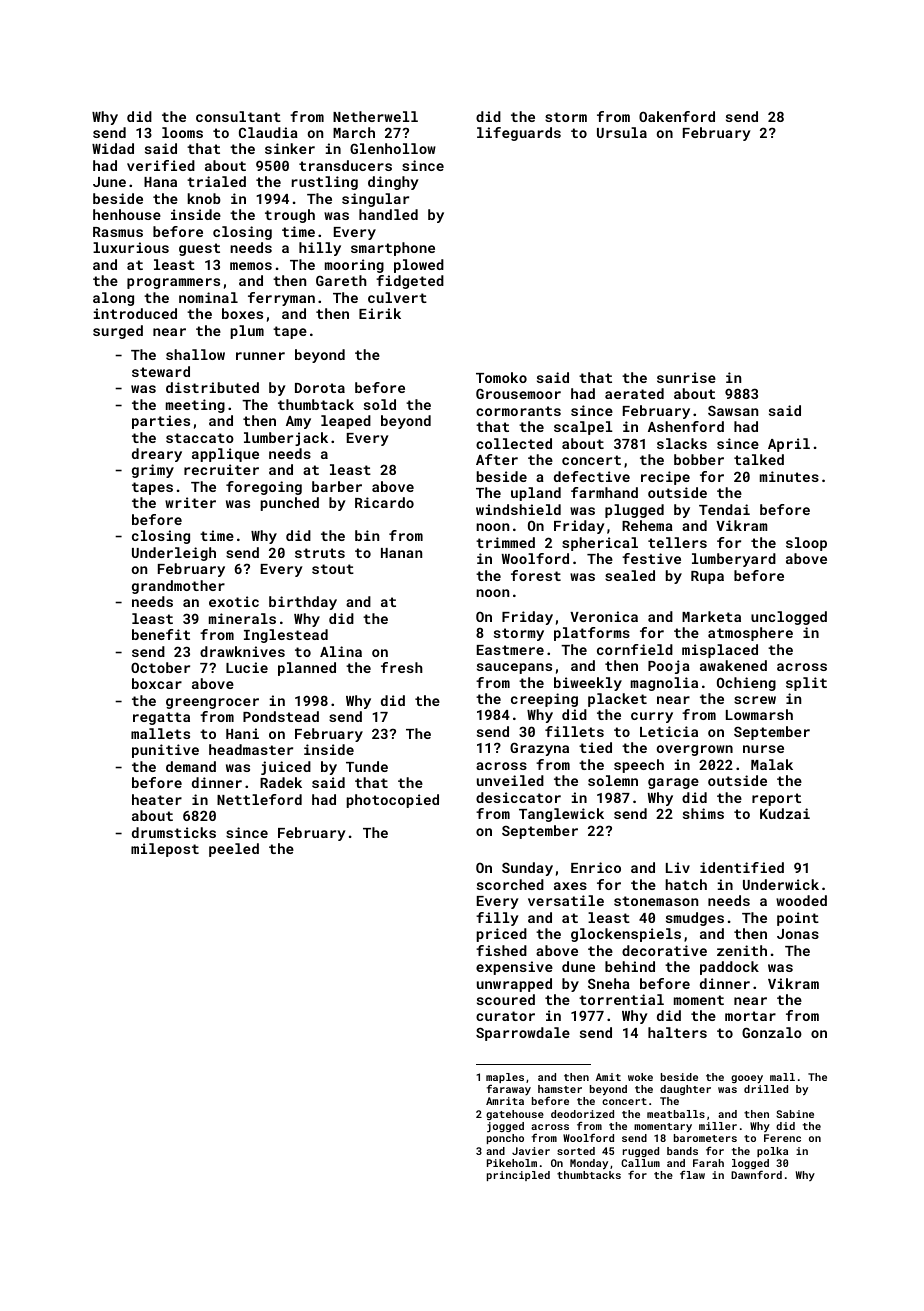 The image size is (924, 1311). I want to click on Ursula, so click(622, 132).
